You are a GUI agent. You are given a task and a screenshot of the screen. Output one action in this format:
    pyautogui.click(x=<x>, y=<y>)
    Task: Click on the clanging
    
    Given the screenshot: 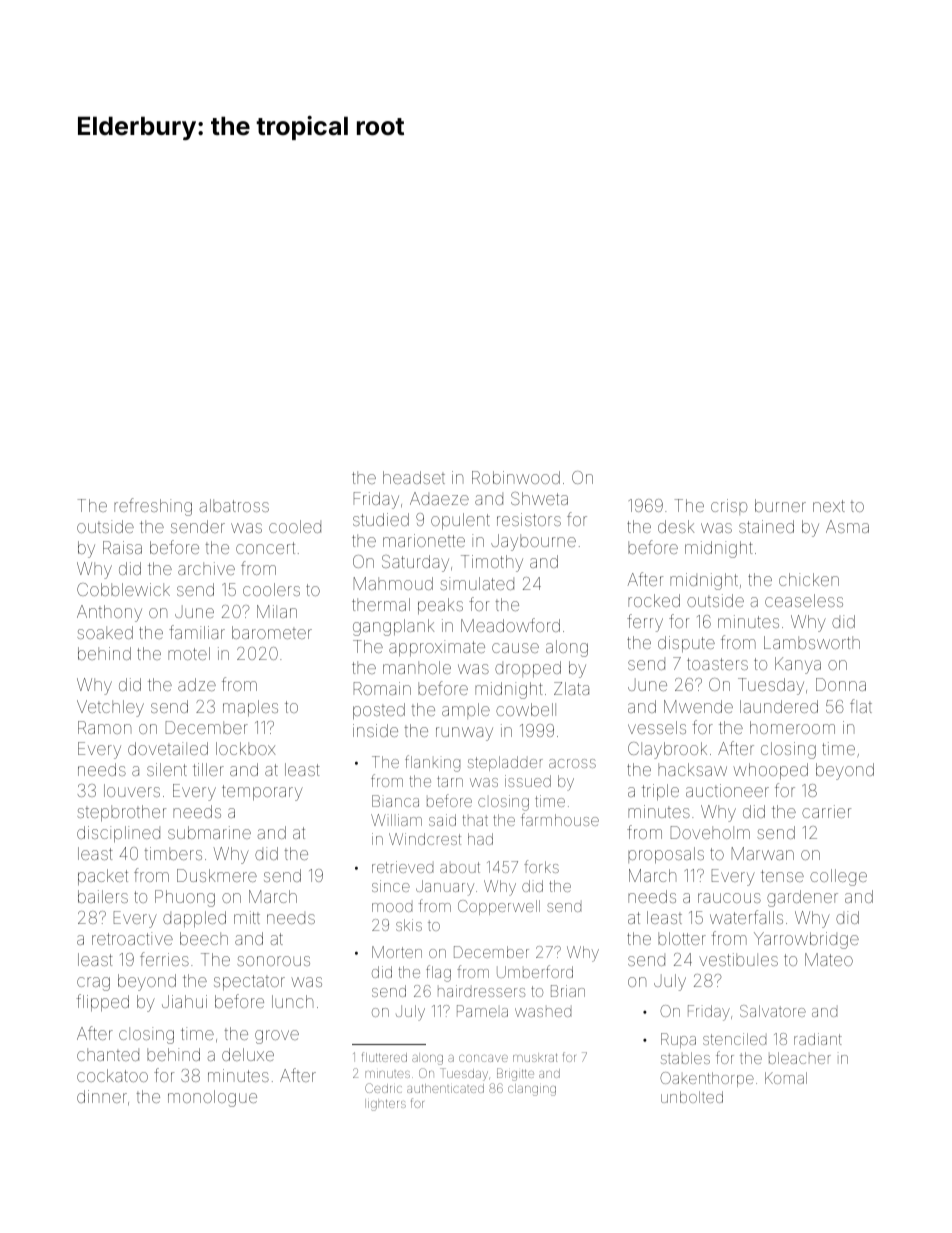 What is the action you would take?
    pyautogui.click(x=532, y=1090)
